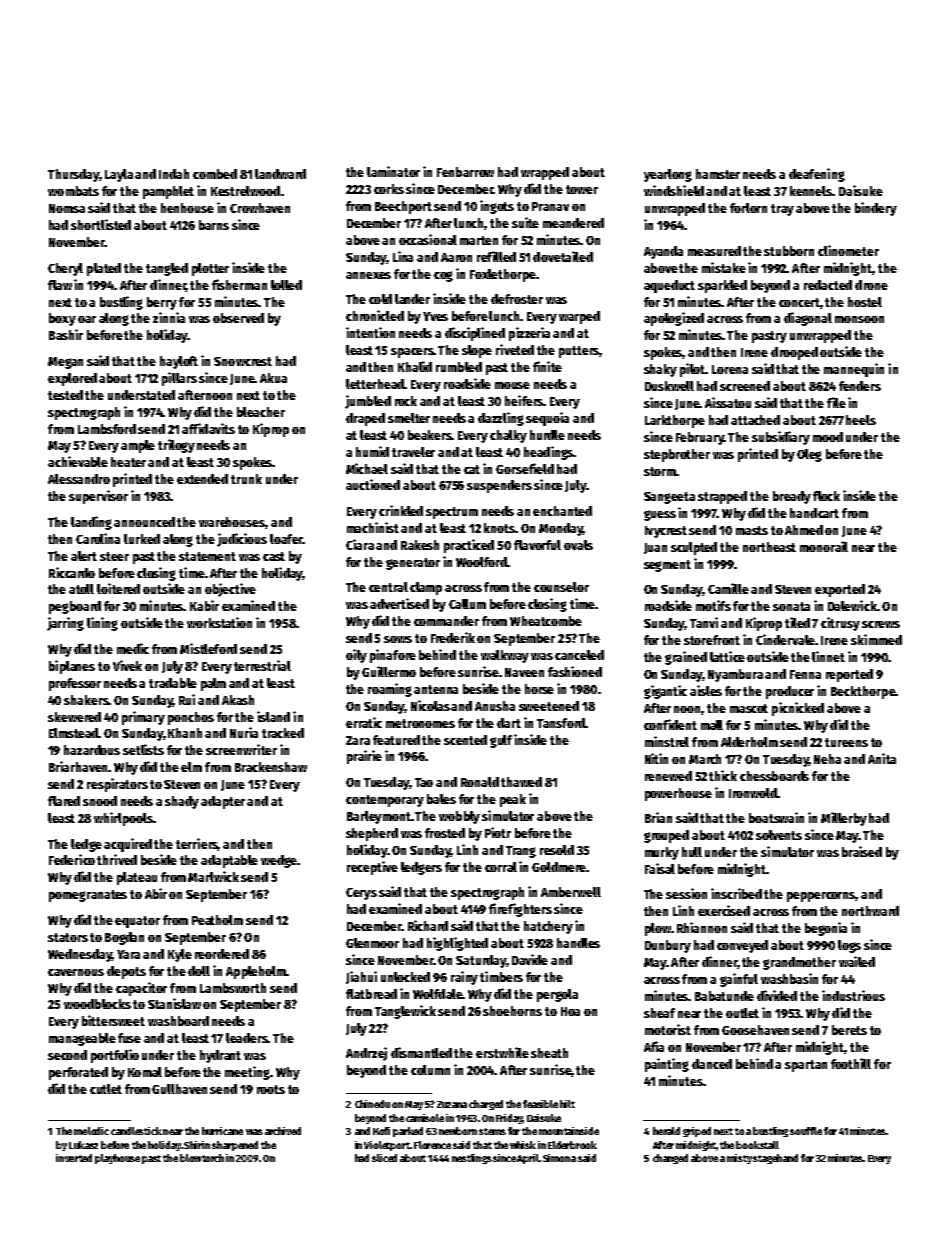 This document has width=952, height=1233. Describe the element at coordinates (406, 401) in the document. I see `rock` at that location.
